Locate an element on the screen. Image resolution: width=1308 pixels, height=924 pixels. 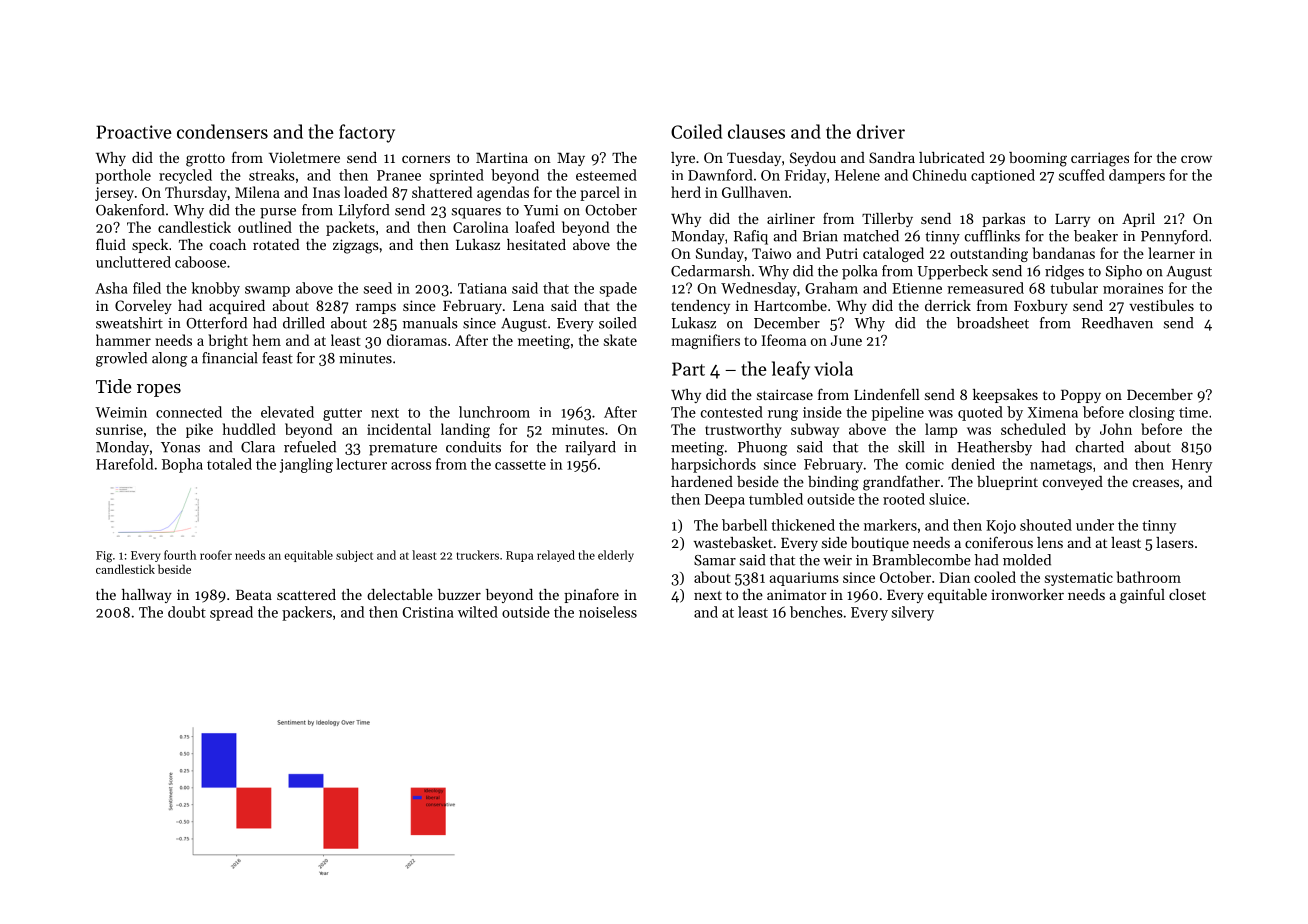
lasers is located at coordinates (1175, 542).
